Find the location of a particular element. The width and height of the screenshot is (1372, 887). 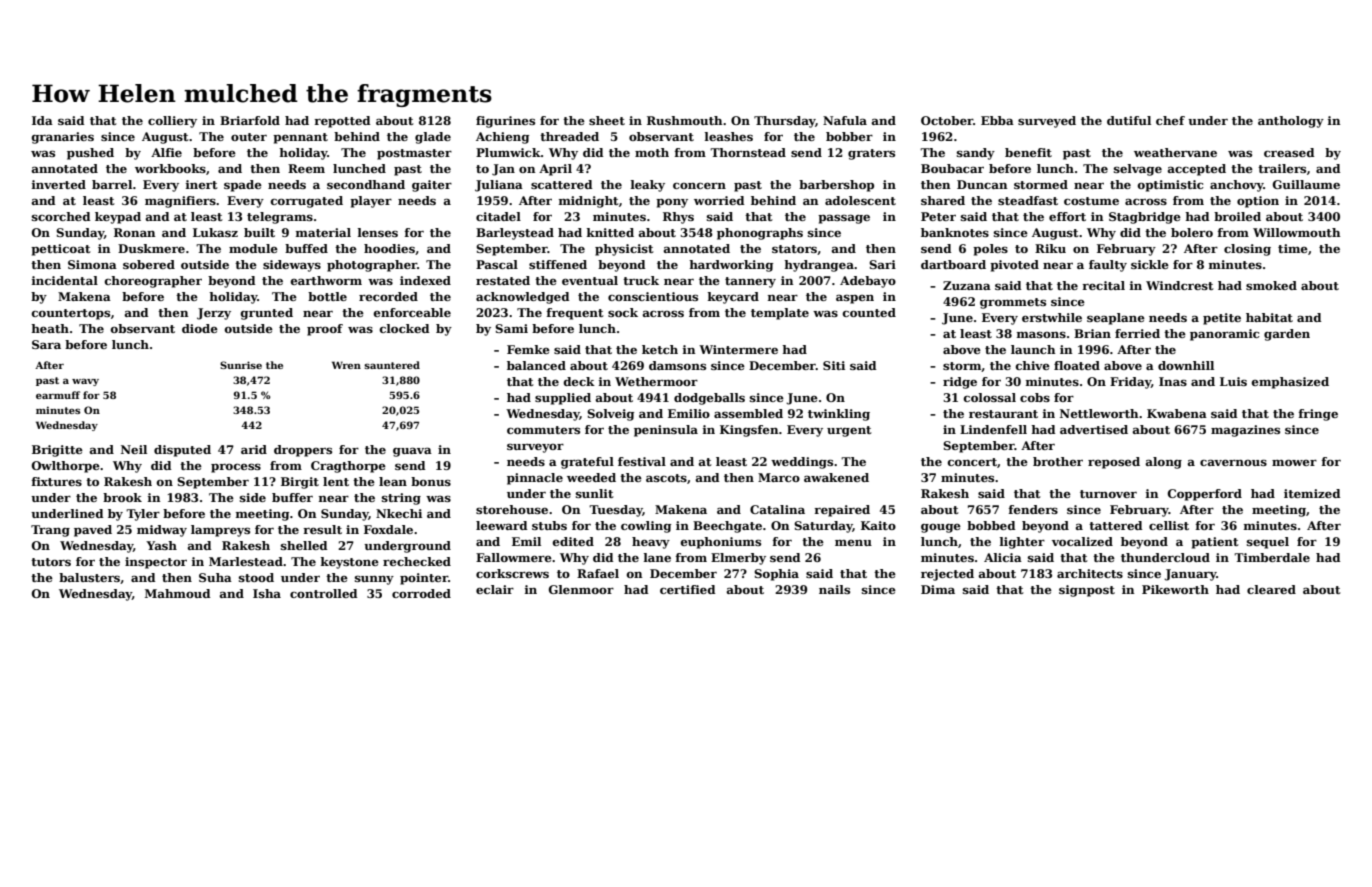

Pascal is located at coordinates (497, 264).
